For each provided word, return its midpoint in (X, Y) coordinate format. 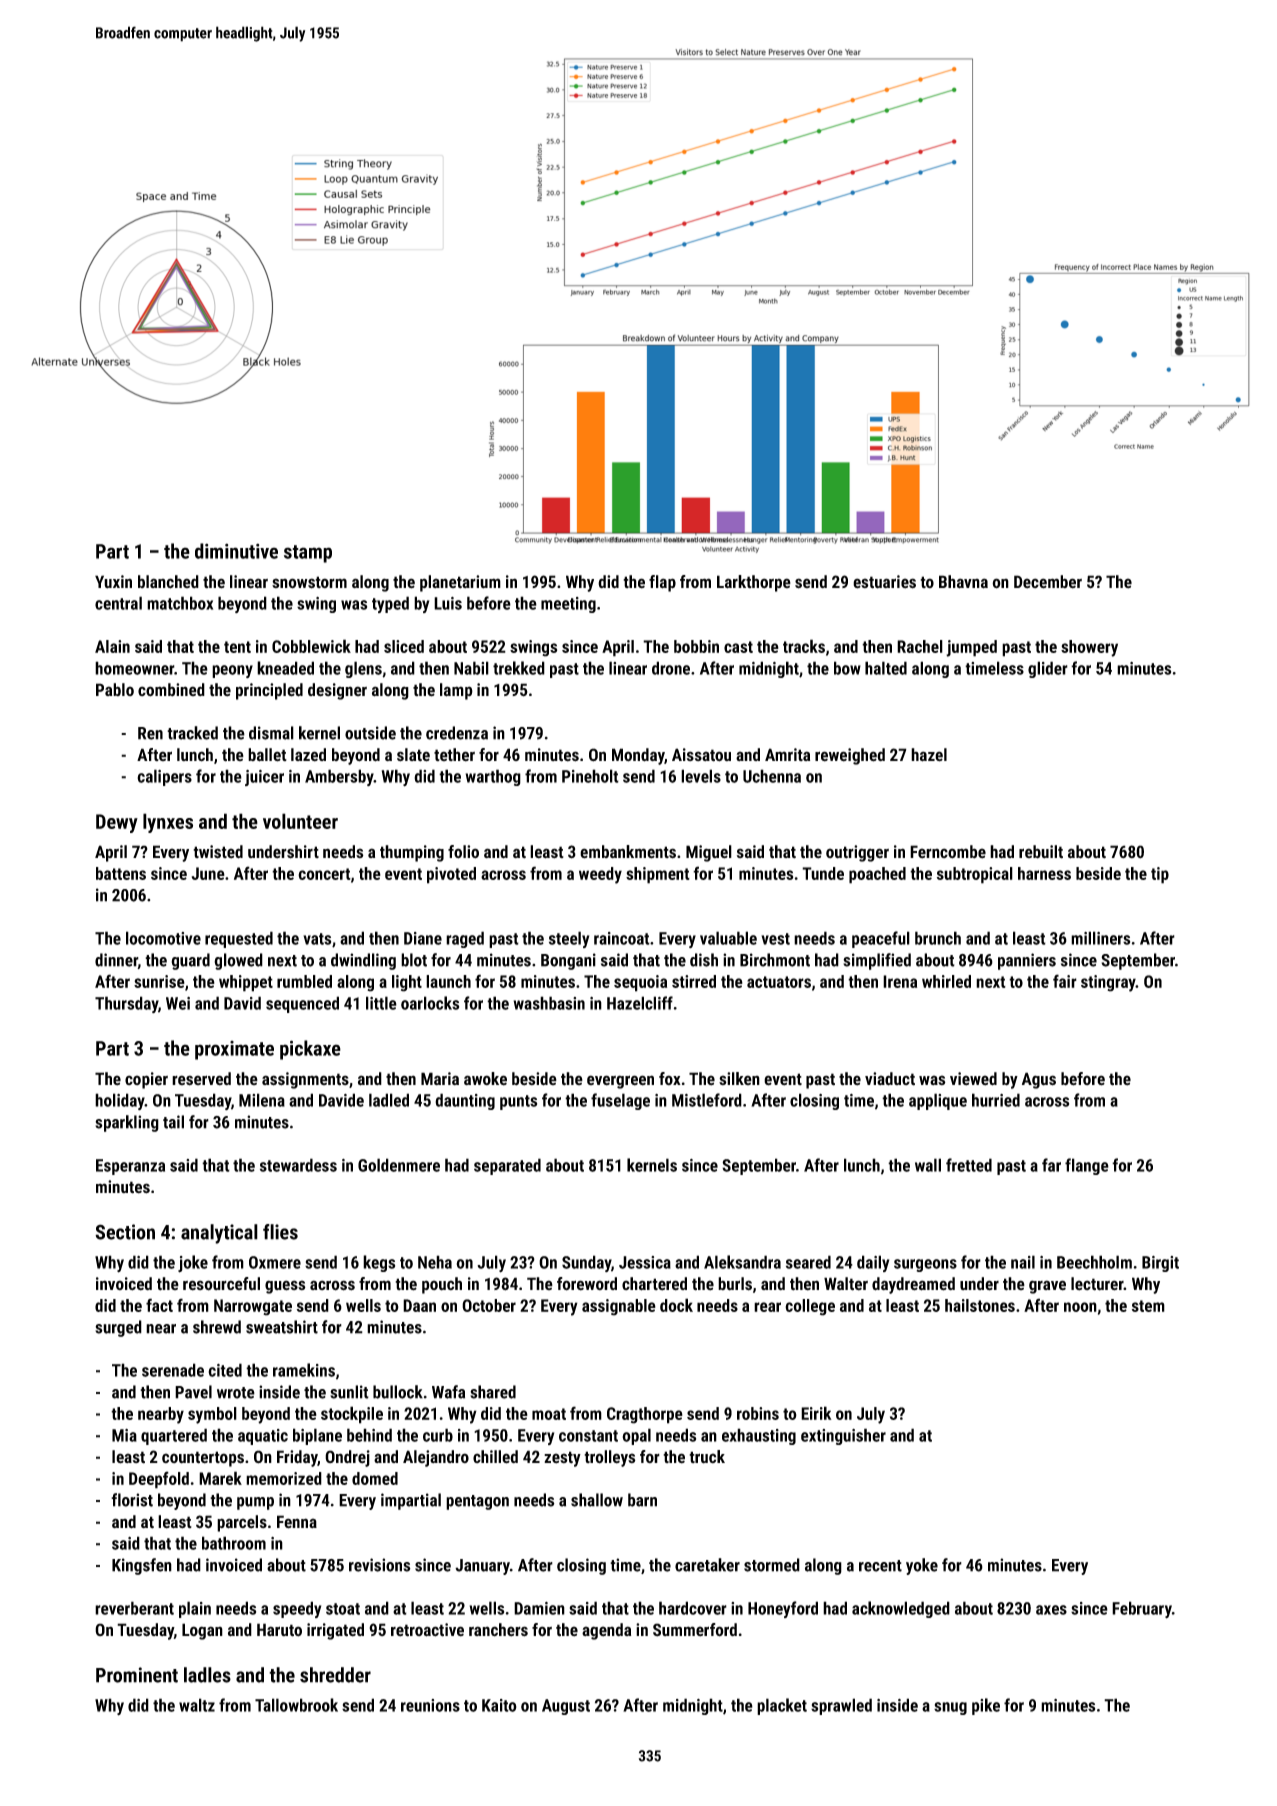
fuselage (620, 1101)
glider (1048, 669)
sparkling (127, 1123)
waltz (197, 1705)
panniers (1027, 961)
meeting (568, 605)
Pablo (115, 689)
